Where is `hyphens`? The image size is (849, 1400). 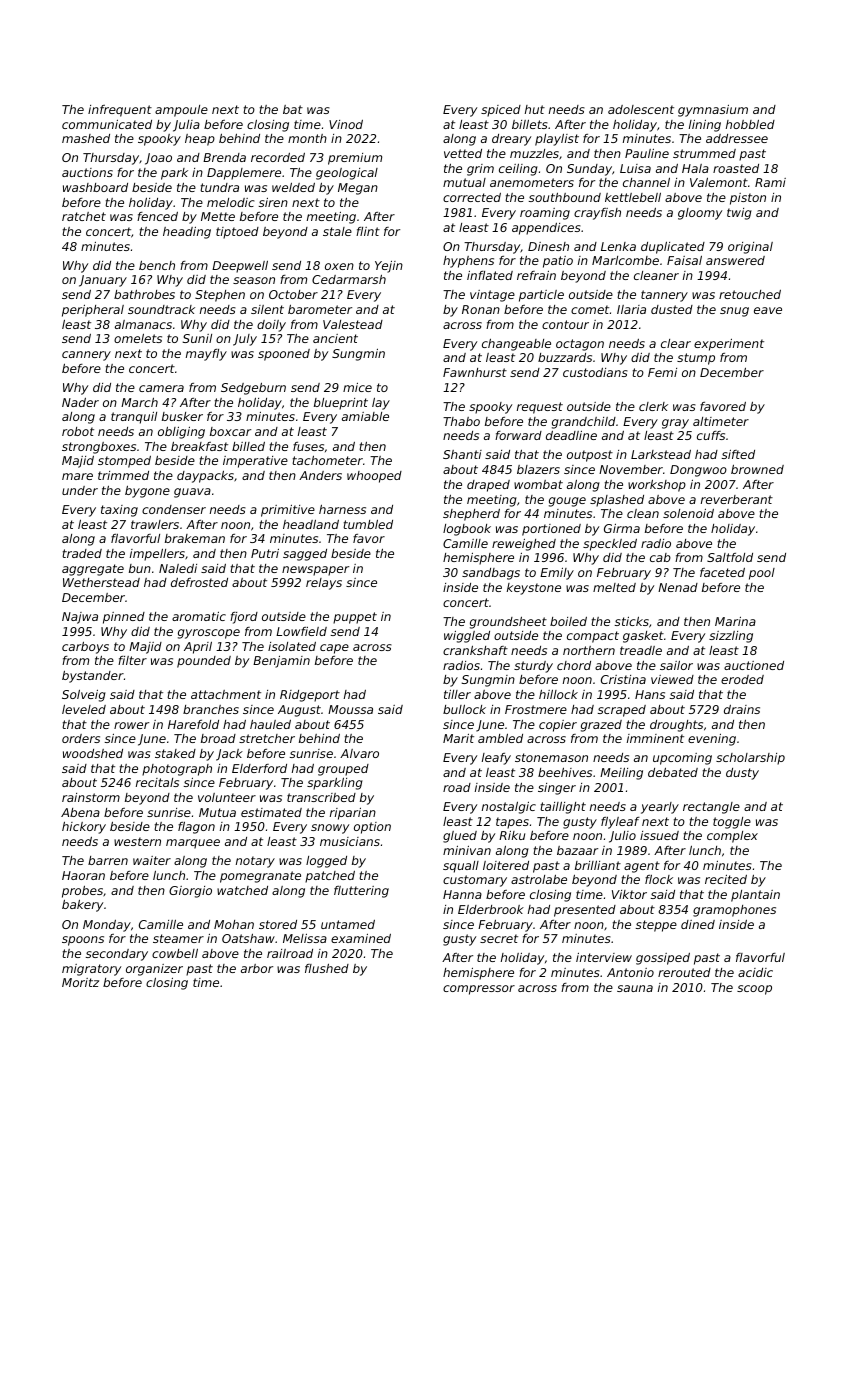
hyphens is located at coordinates (468, 262).
